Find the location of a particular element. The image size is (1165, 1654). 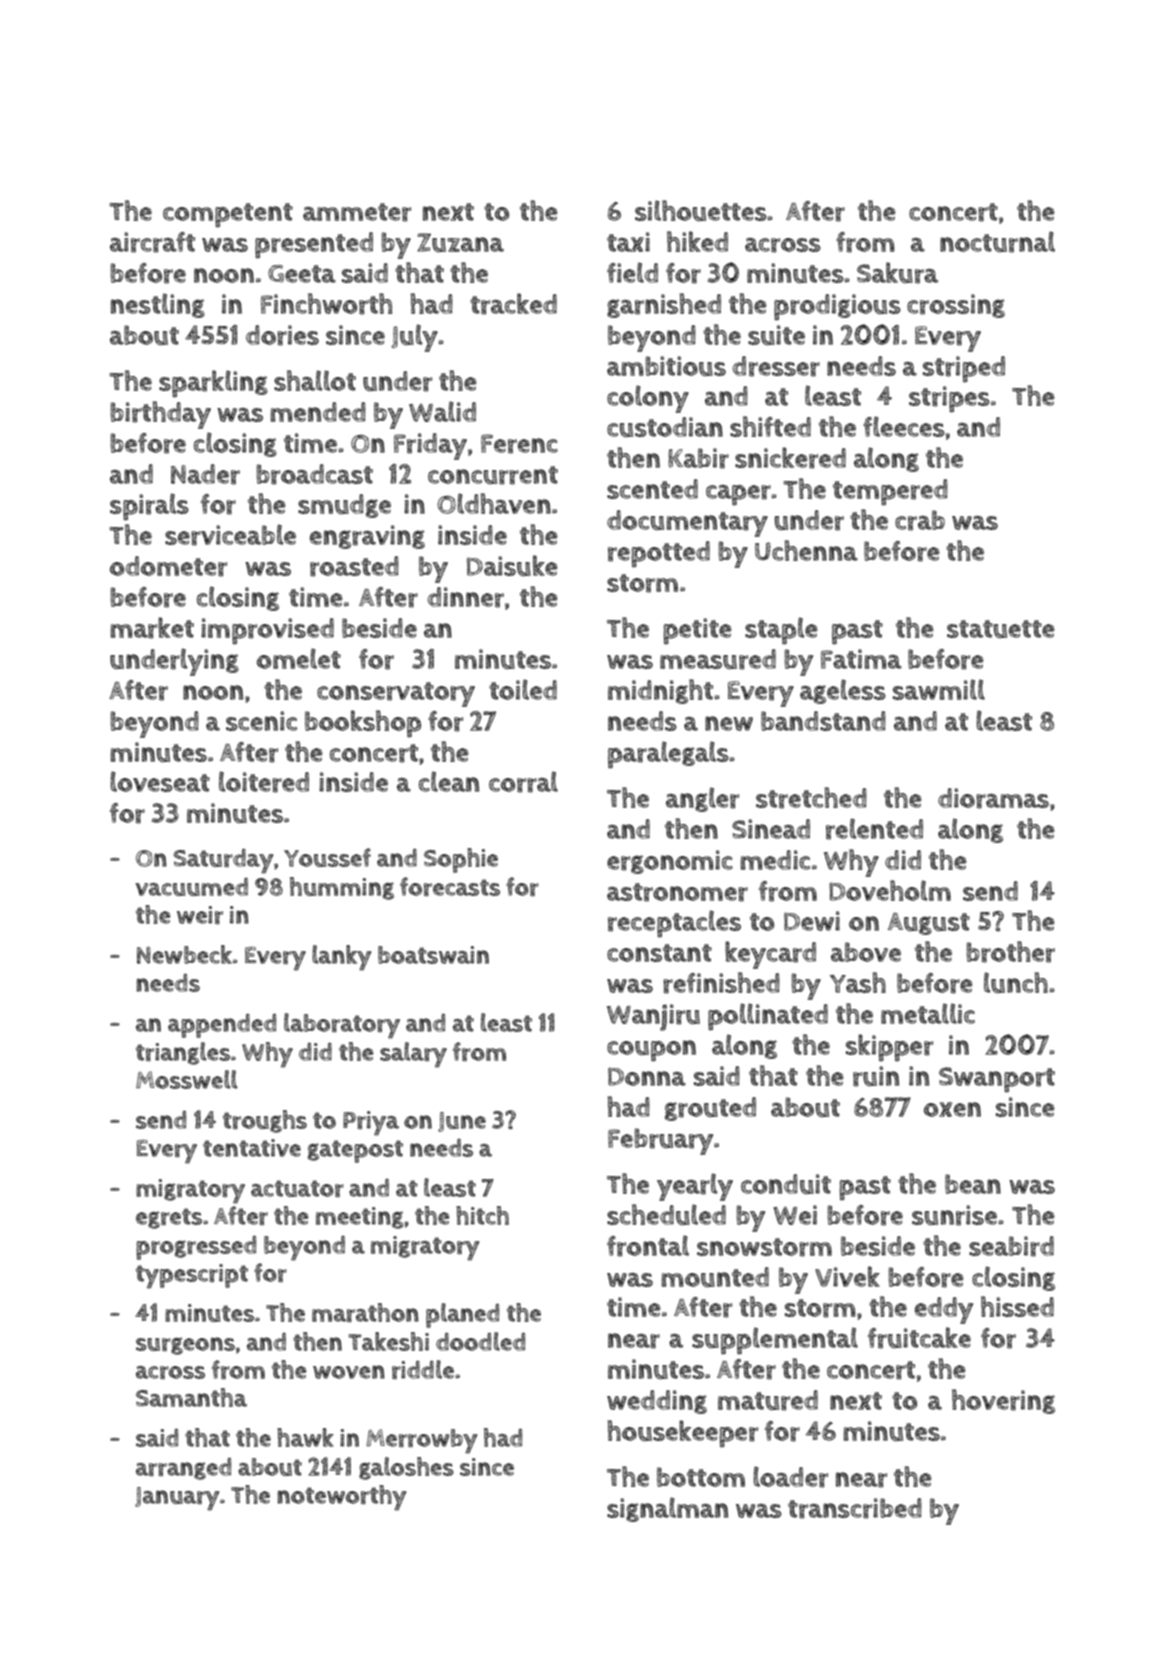

Yash is located at coordinates (858, 982).
